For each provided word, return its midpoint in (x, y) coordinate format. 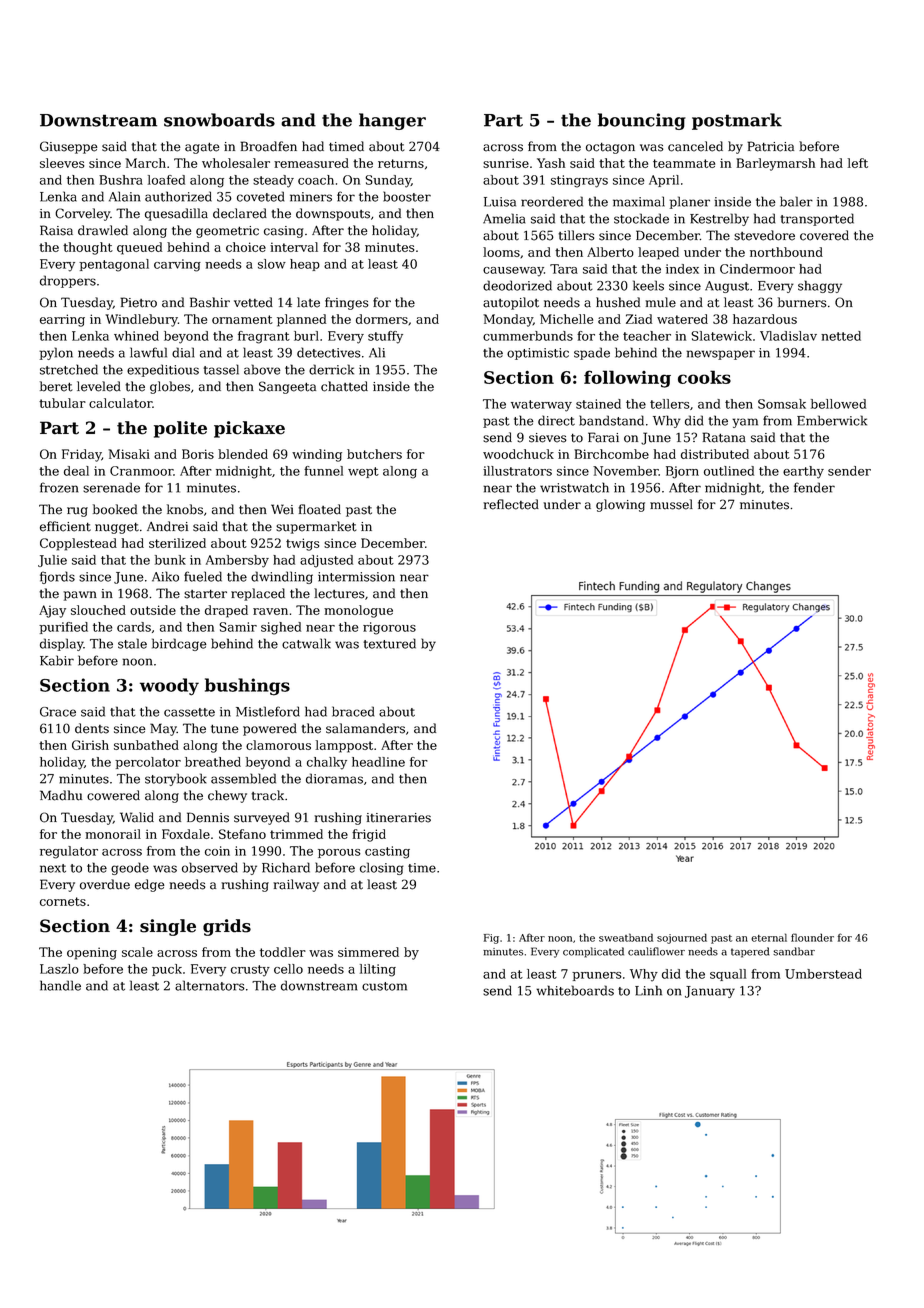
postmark (737, 121)
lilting (378, 970)
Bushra (121, 180)
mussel (671, 504)
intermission (356, 577)
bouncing (642, 121)
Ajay (52, 611)
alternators (210, 985)
